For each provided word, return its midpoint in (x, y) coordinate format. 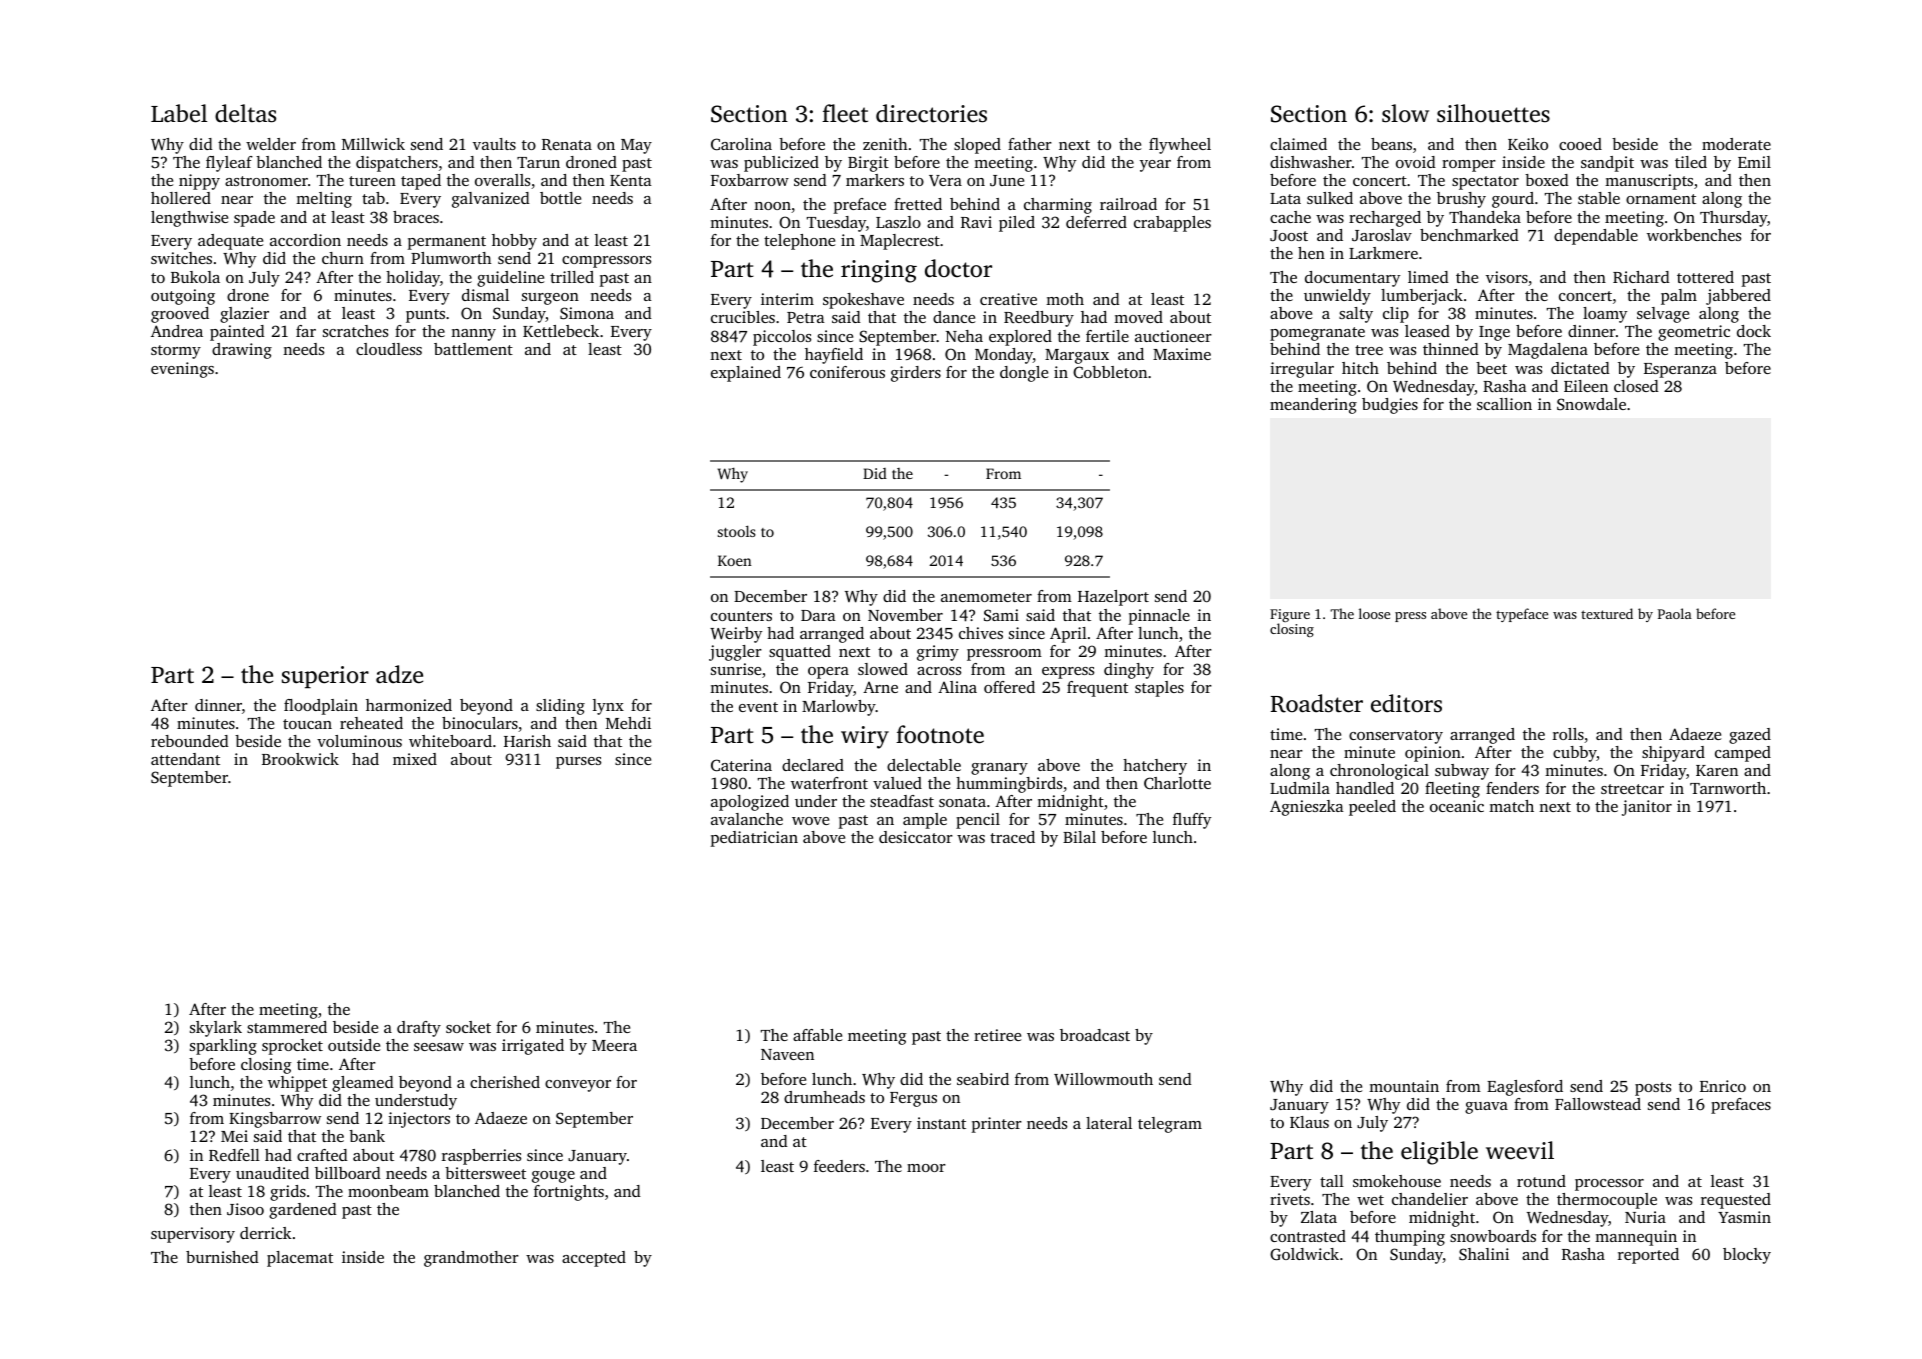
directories (931, 113)
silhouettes (1493, 113)
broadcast (1095, 1035)
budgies (1390, 406)
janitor (1647, 808)
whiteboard (450, 741)
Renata (567, 144)
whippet (297, 1084)
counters (741, 616)
